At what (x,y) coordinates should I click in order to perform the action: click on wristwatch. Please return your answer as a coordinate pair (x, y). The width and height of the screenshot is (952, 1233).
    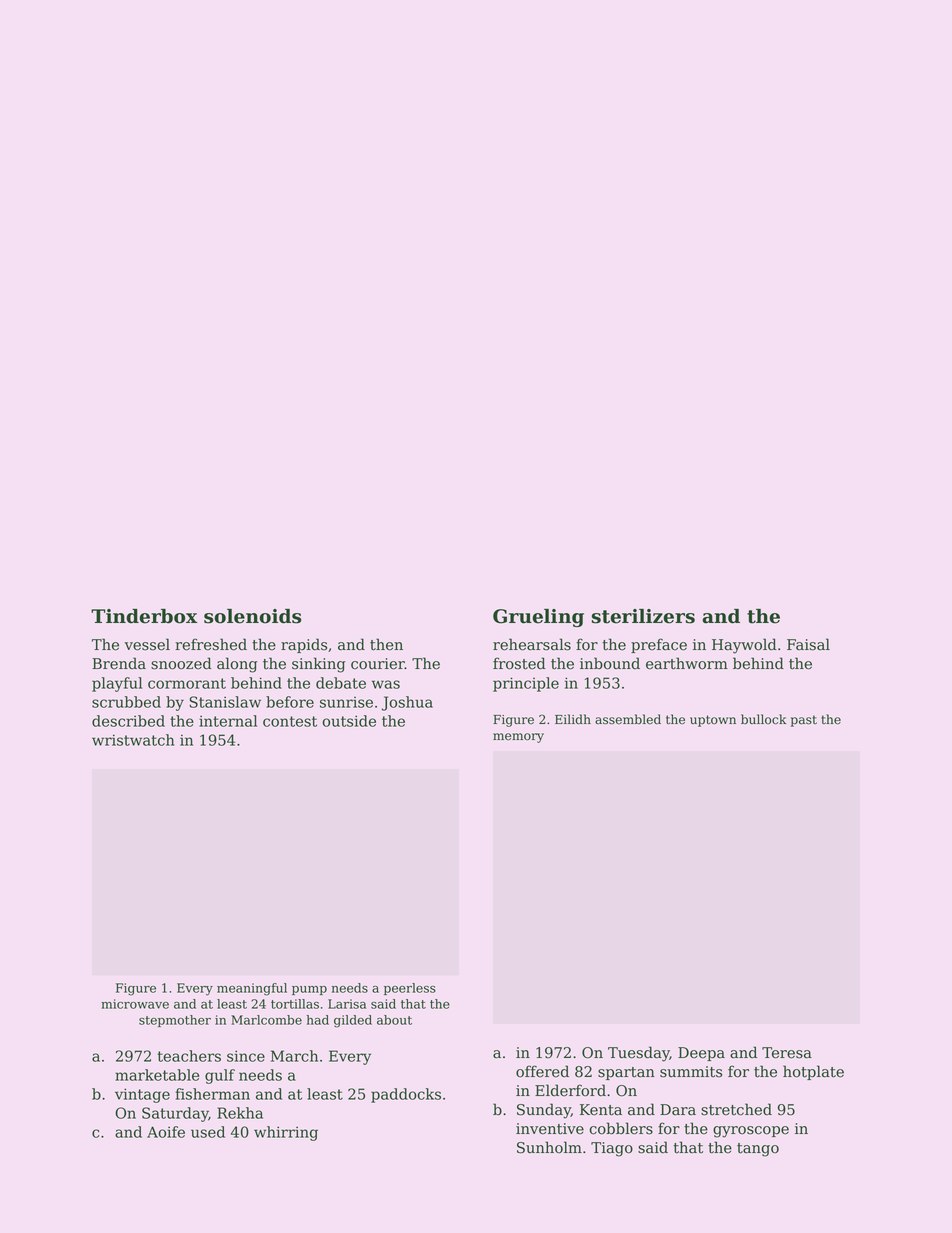
    Looking at the image, I should click on (133, 740).
